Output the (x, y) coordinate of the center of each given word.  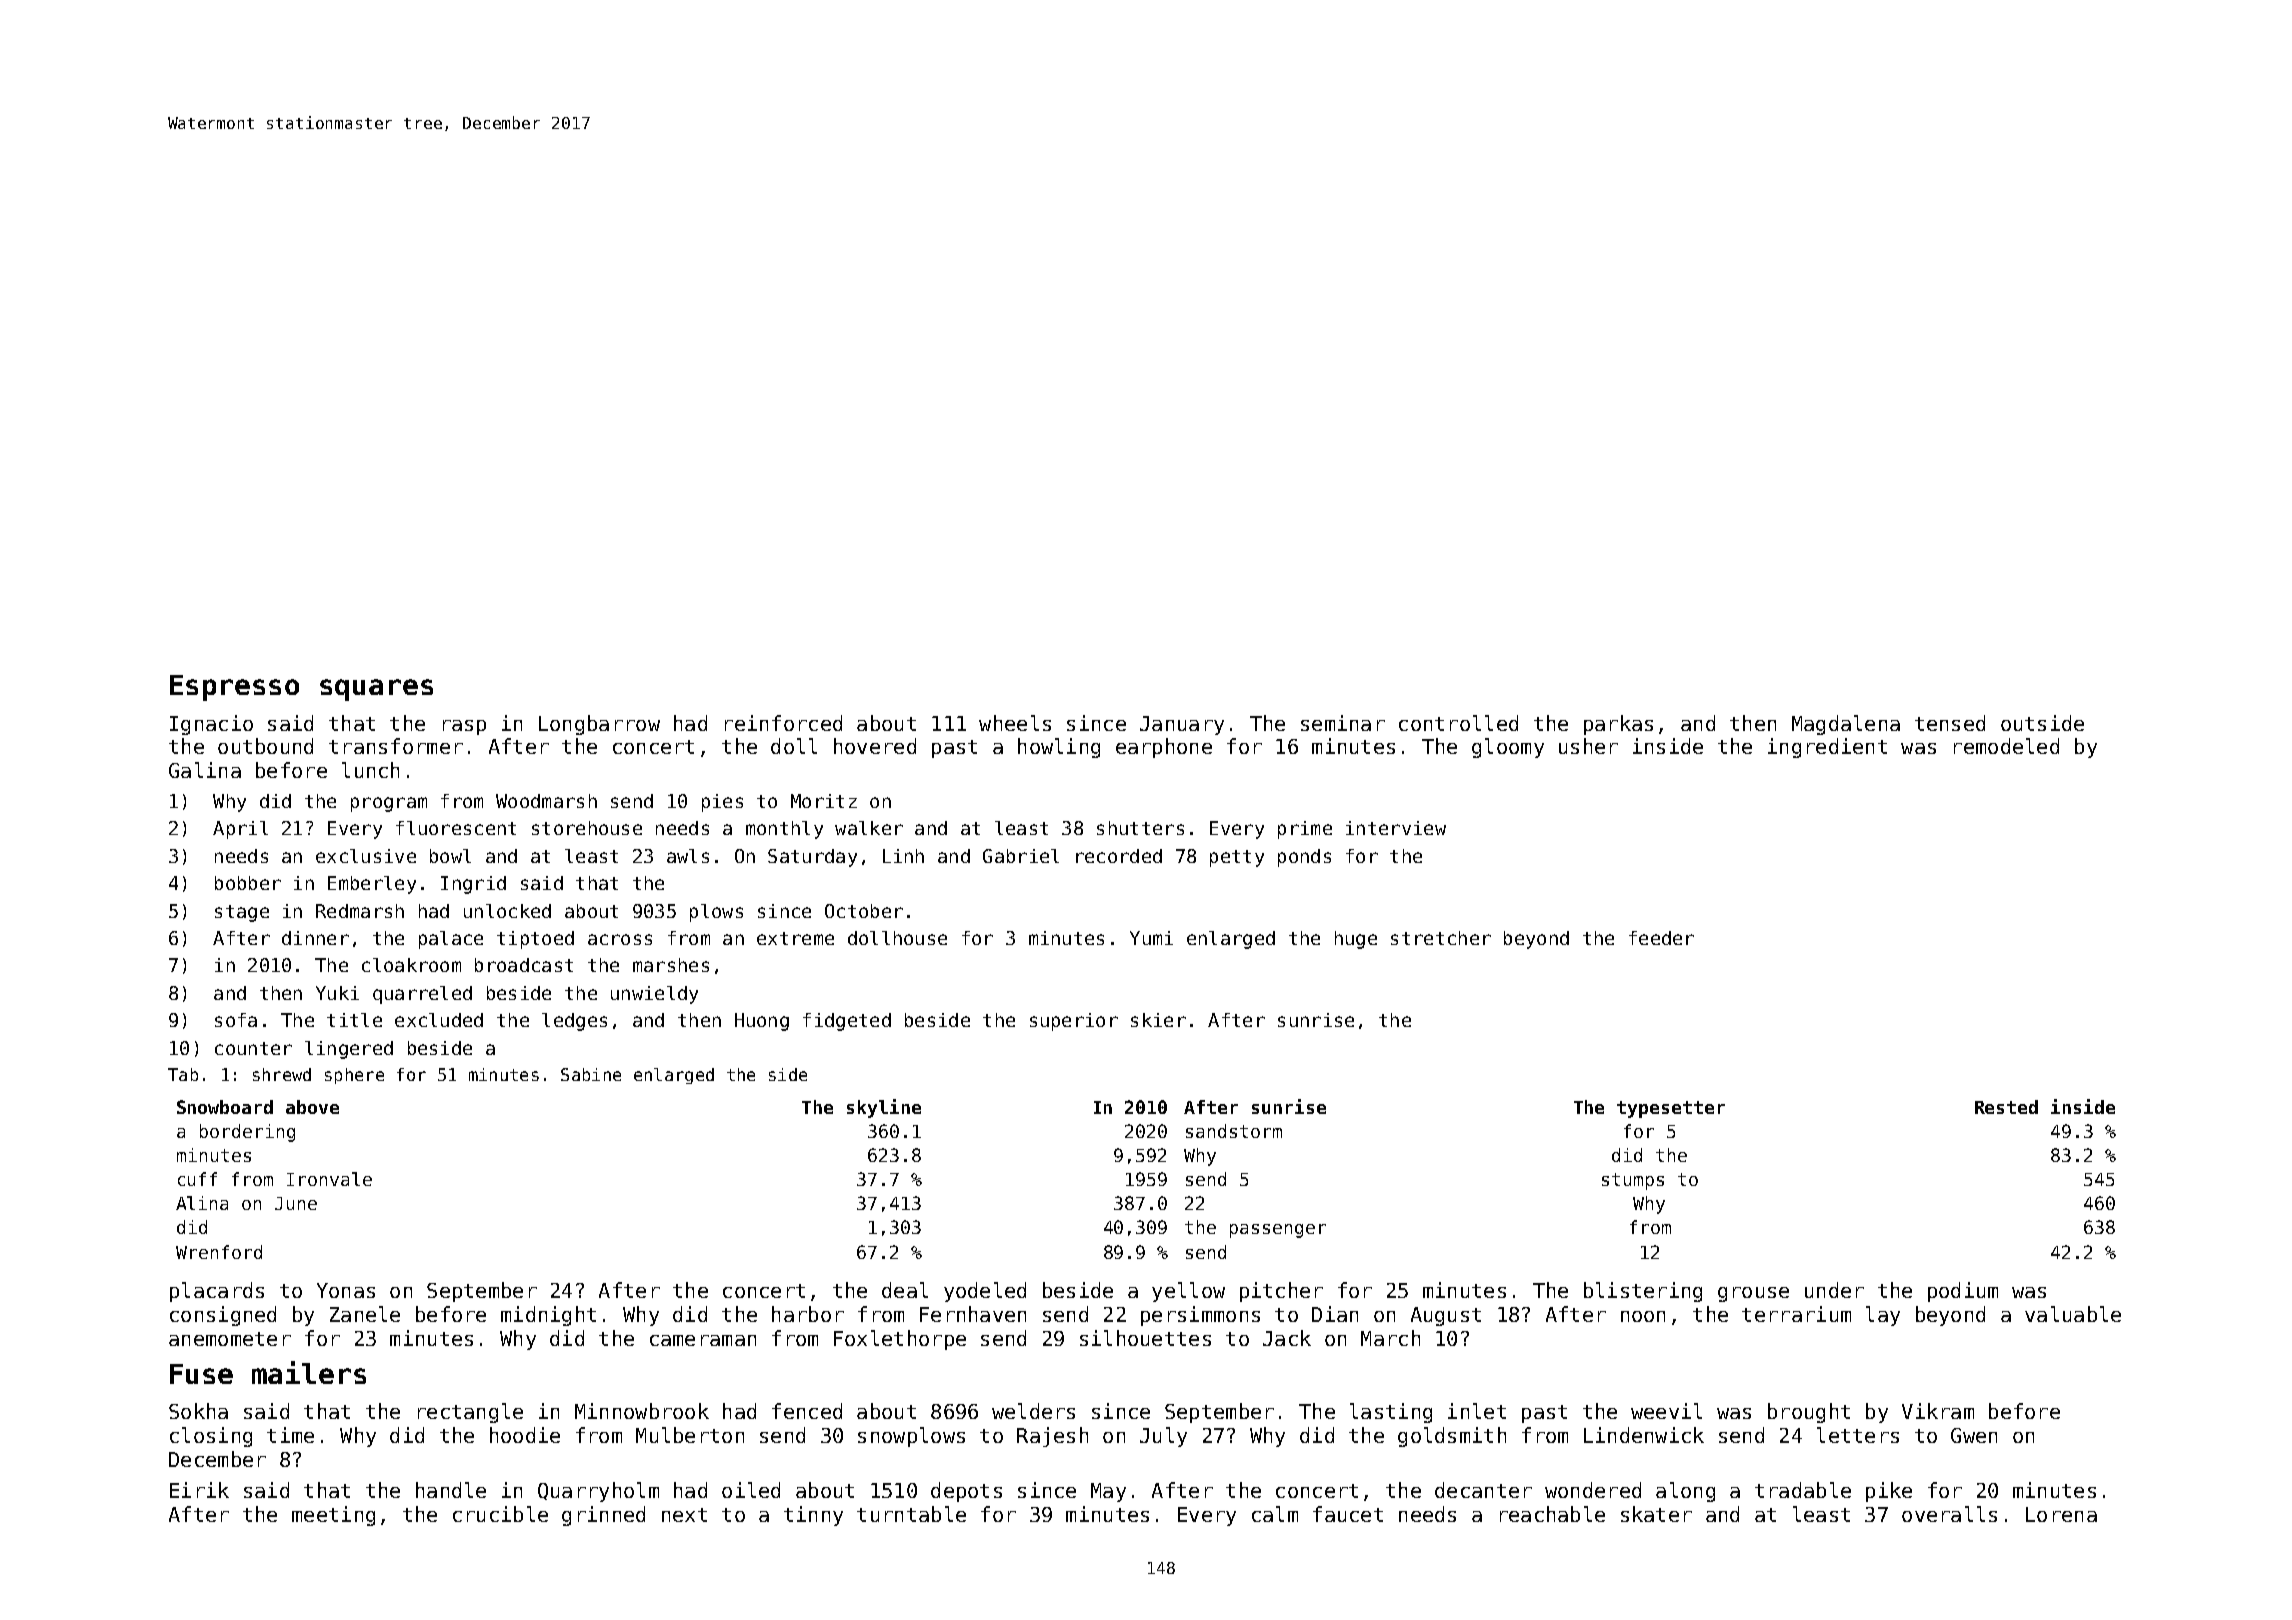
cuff (197, 1179)
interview (1396, 828)
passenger (1278, 1231)
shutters (1140, 828)
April (240, 830)
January (1182, 725)
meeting (333, 1516)
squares (376, 690)
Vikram (1938, 1411)
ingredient (1827, 748)
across (620, 939)
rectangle (470, 1413)
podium (1963, 1292)
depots (966, 1492)
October (864, 911)
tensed (1950, 723)
